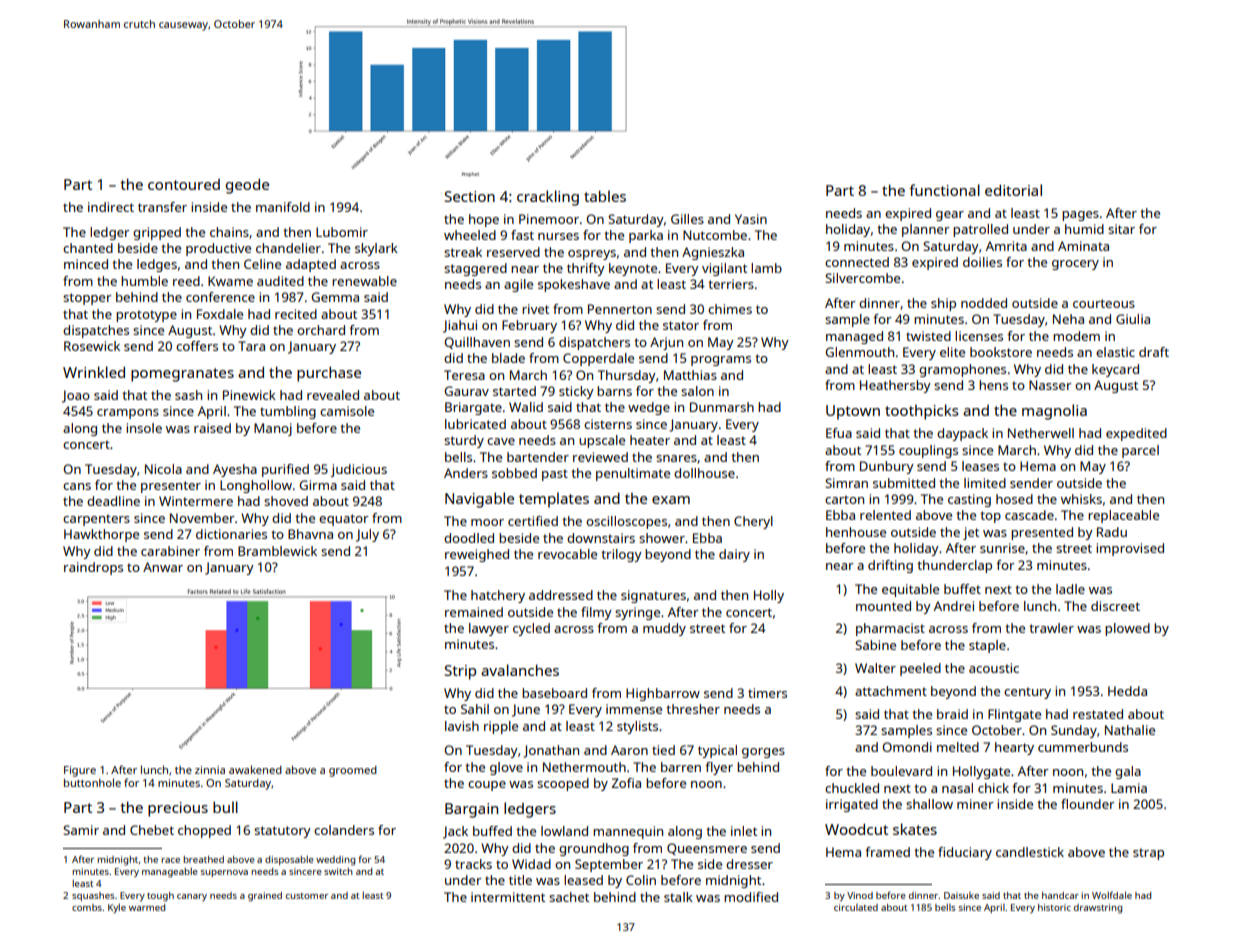 This screenshot has width=1233, height=952. I want to click on Strip, so click(460, 672).
